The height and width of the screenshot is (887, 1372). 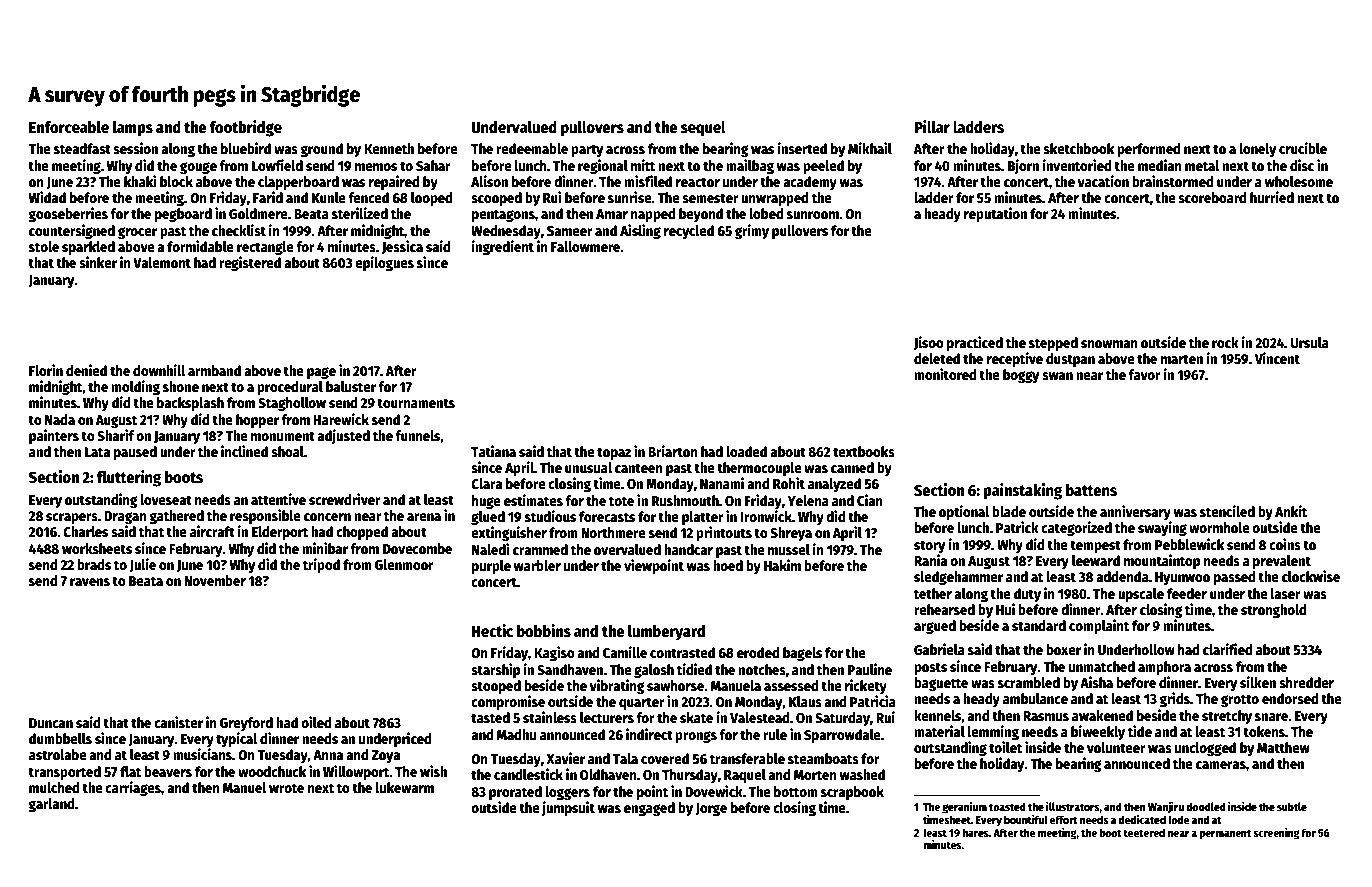 I want to click on shredder, so click(x=1306, y=682).
